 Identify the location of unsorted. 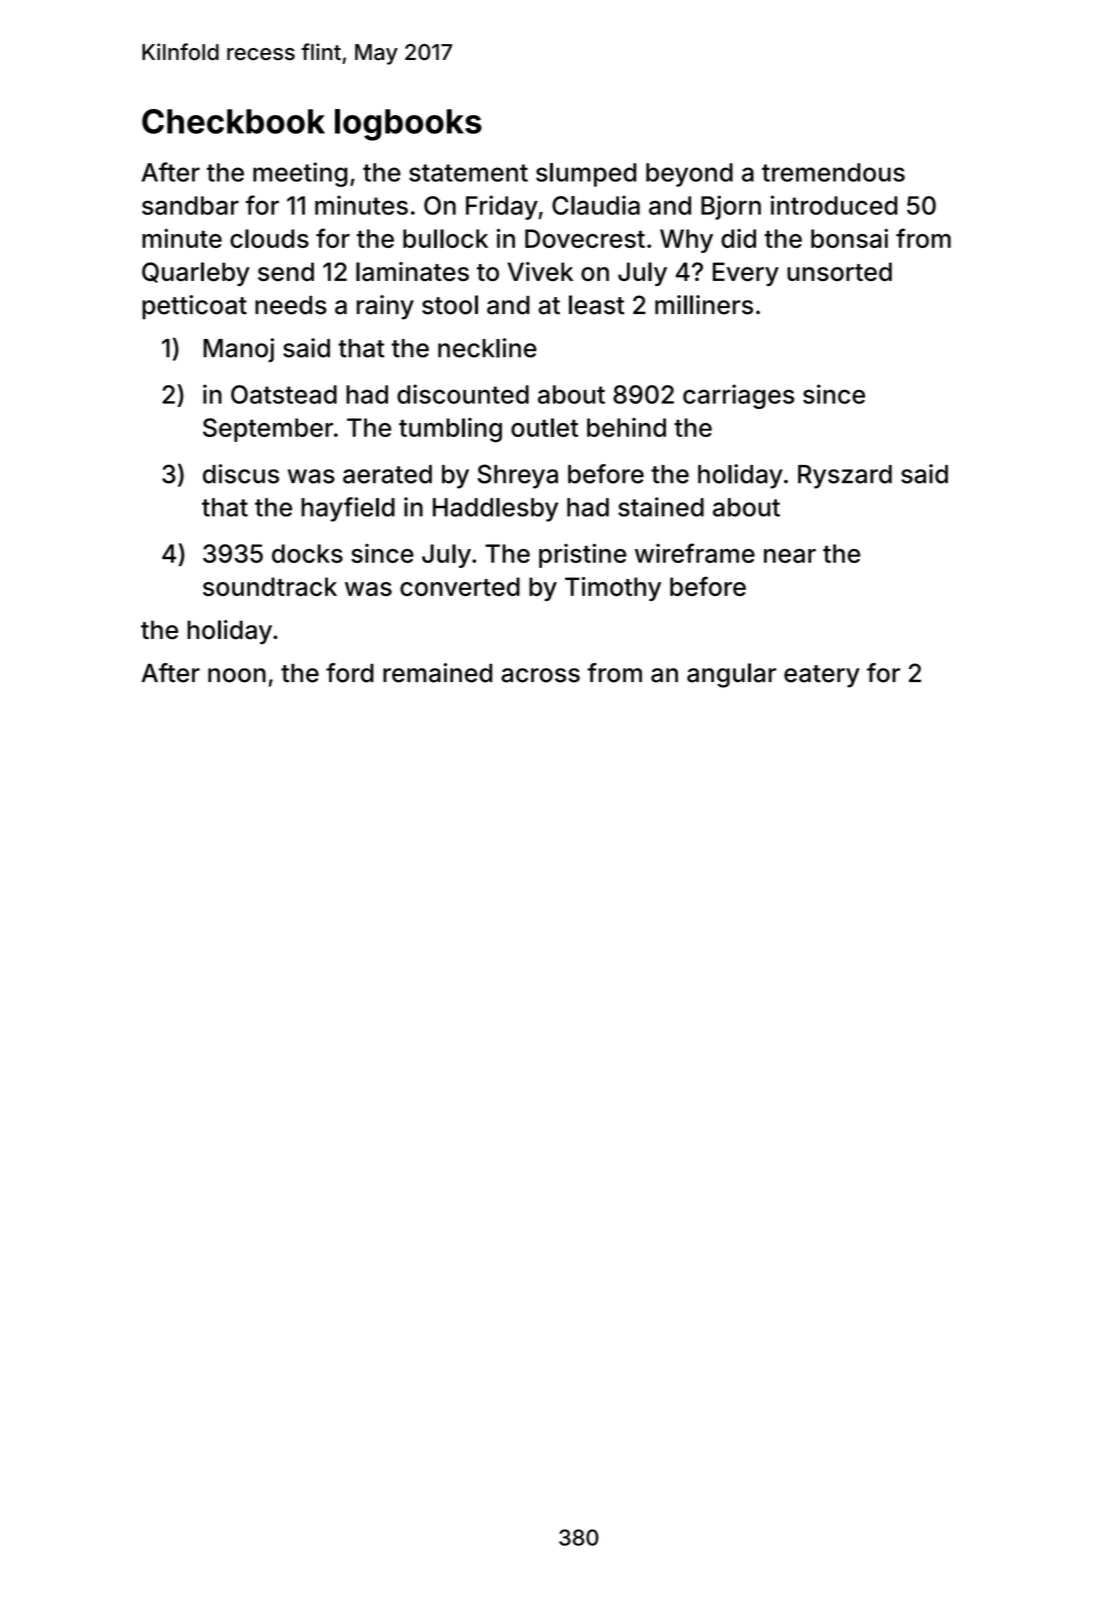
(839, 271).
